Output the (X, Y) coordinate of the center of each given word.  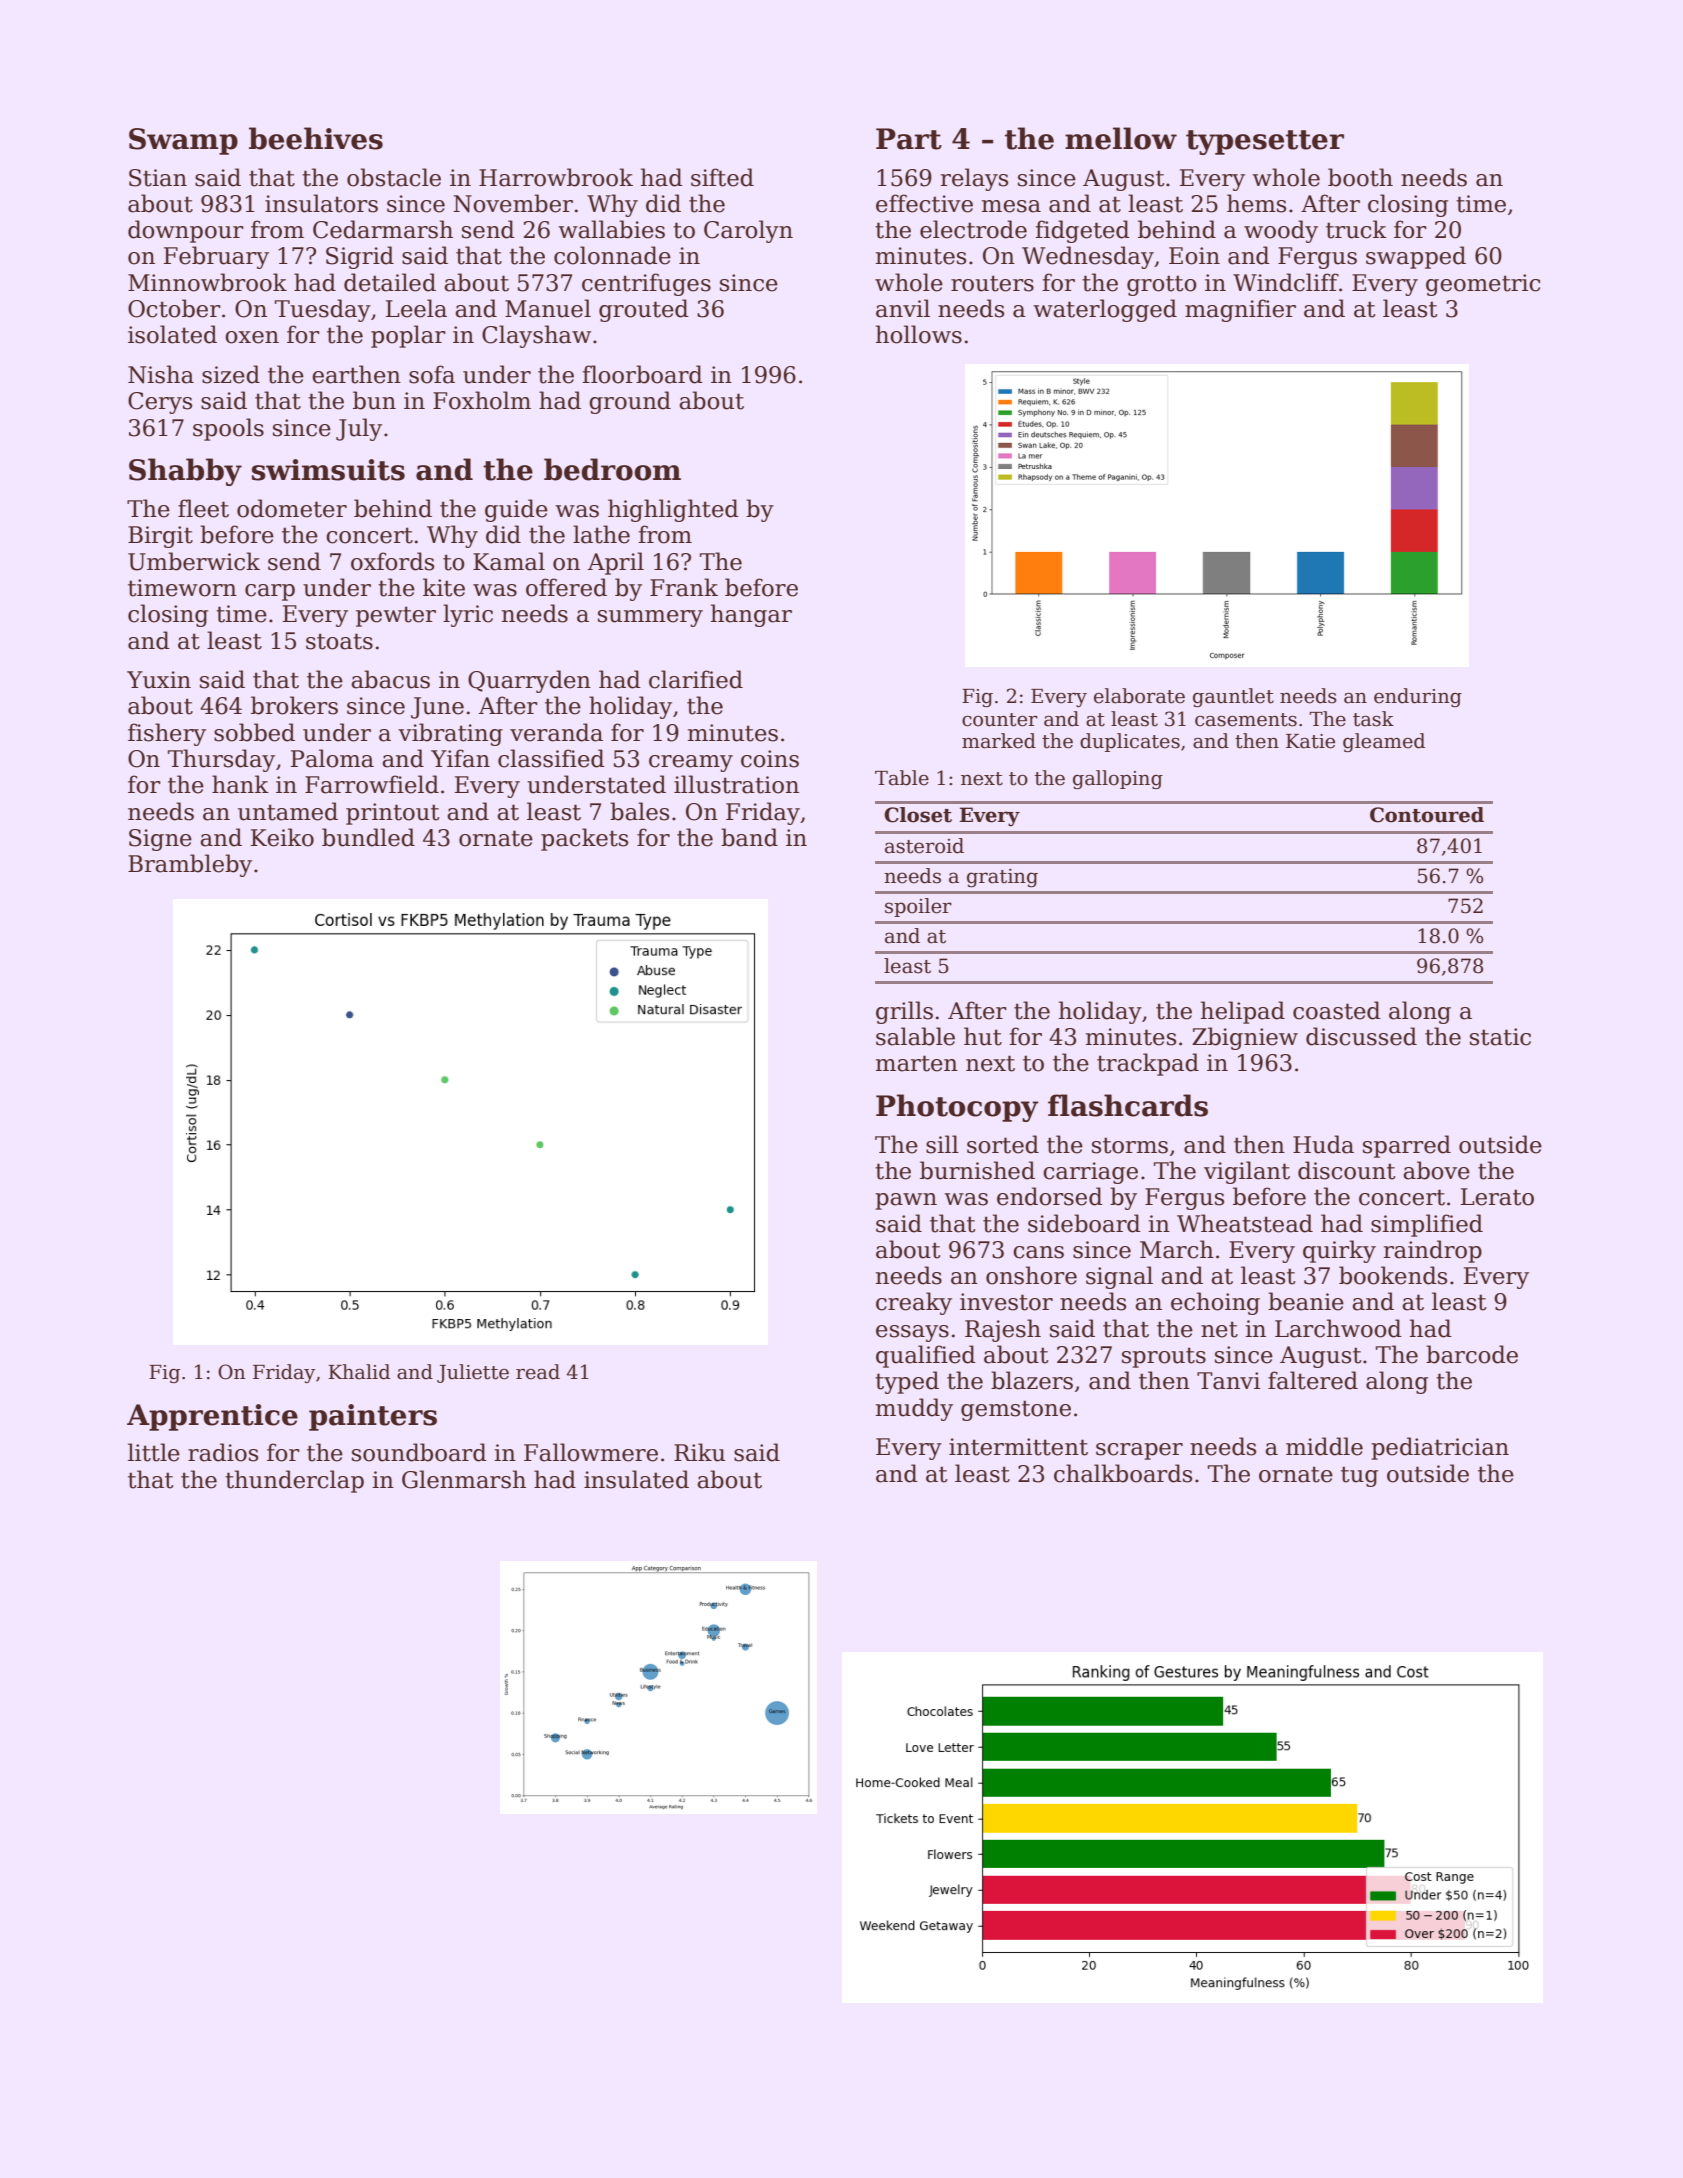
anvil (903, 308)
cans (1038, 1252)
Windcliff (1286, 282)
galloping (1118, 779)
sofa (432, 374)
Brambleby (190, 865)
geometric (1483, 285)
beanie (1306, 1301)
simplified (1427, 1225)
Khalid (359, 1372)
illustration (736, 784)
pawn (906, 1201)
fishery (167, 734)
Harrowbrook (556, 177)
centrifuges (646, 284)
